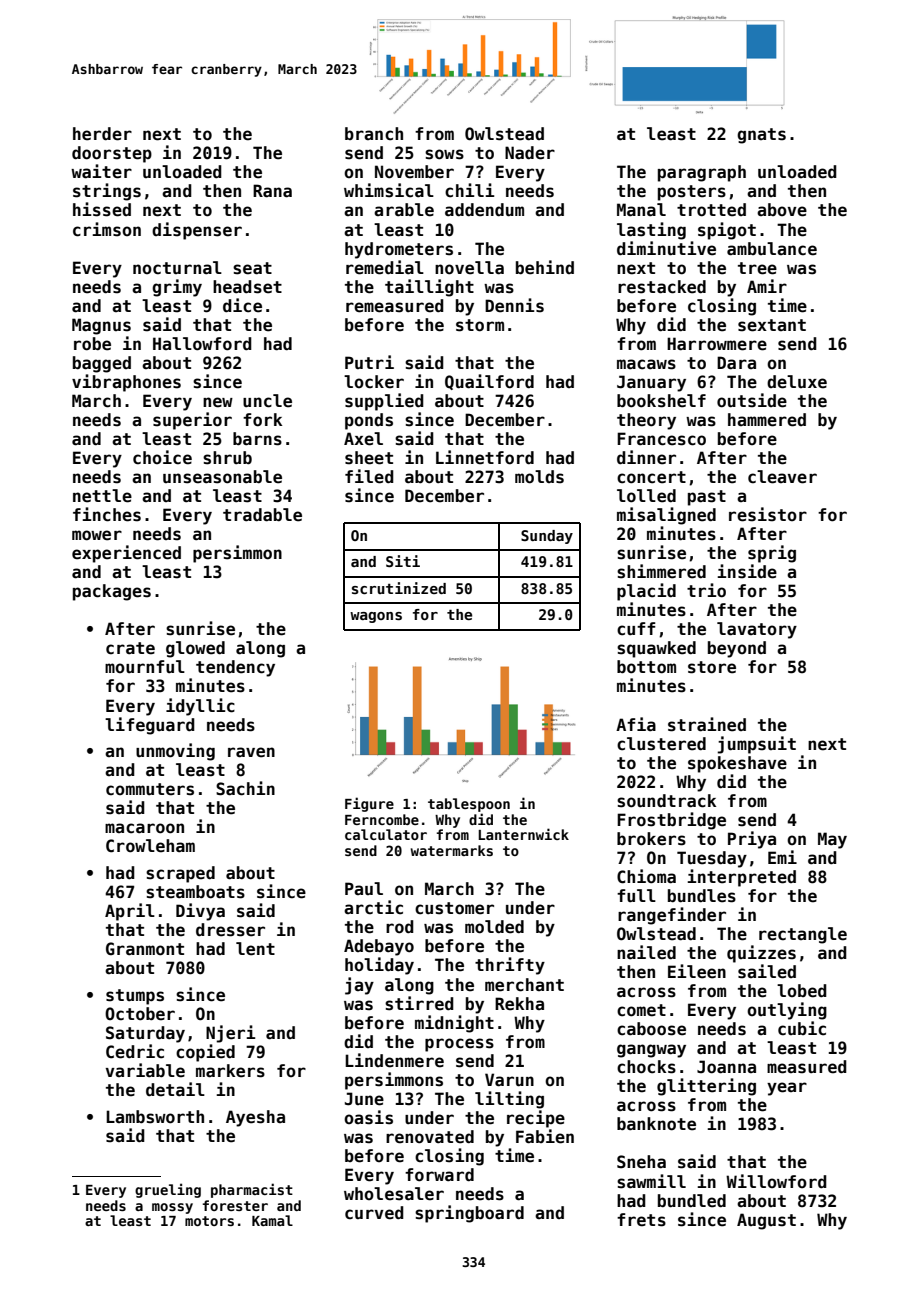  I want to click on soundtrack, so click(666, 801).
